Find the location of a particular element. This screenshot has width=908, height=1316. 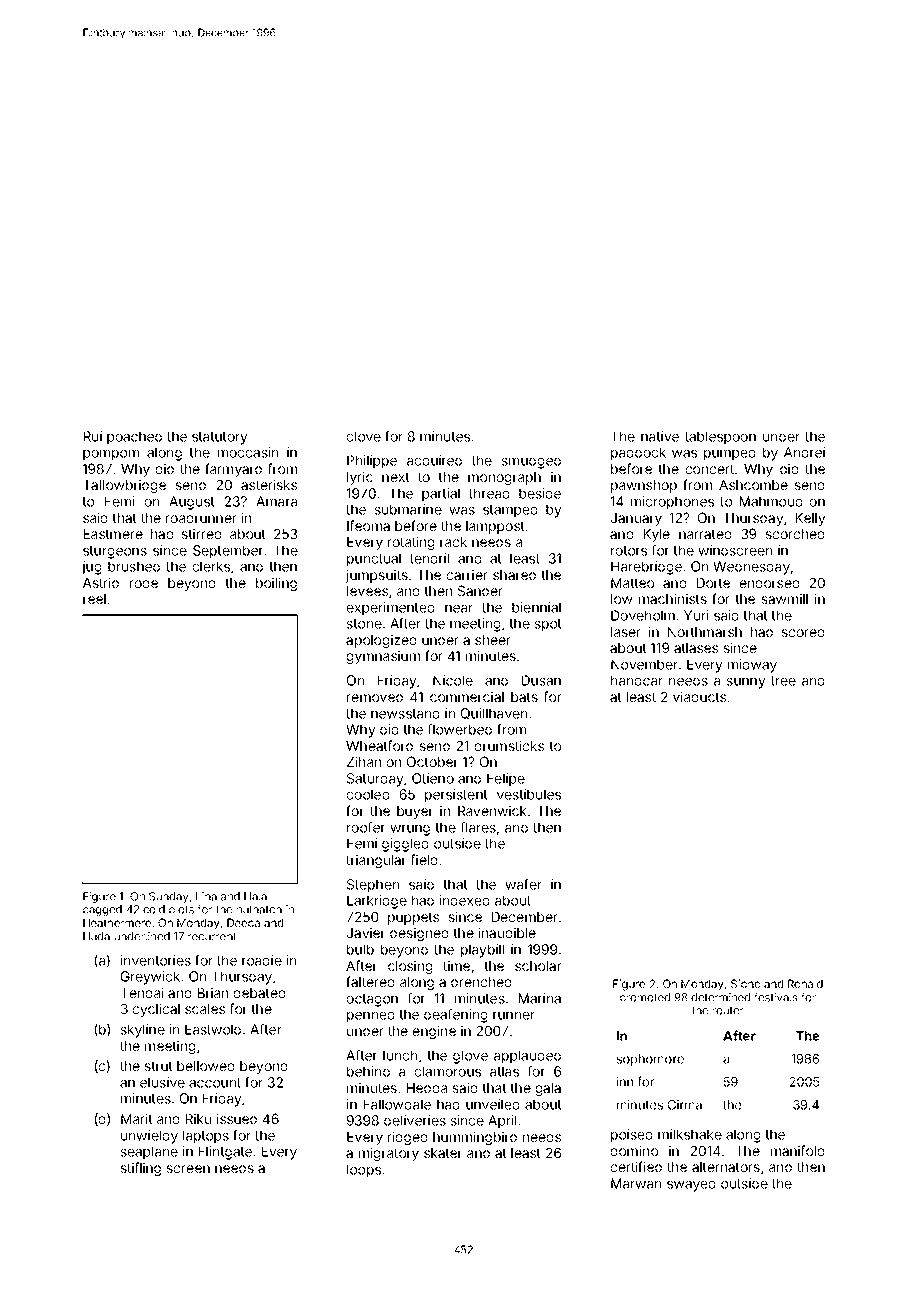

boiling is located at coordinates (276, 584).
